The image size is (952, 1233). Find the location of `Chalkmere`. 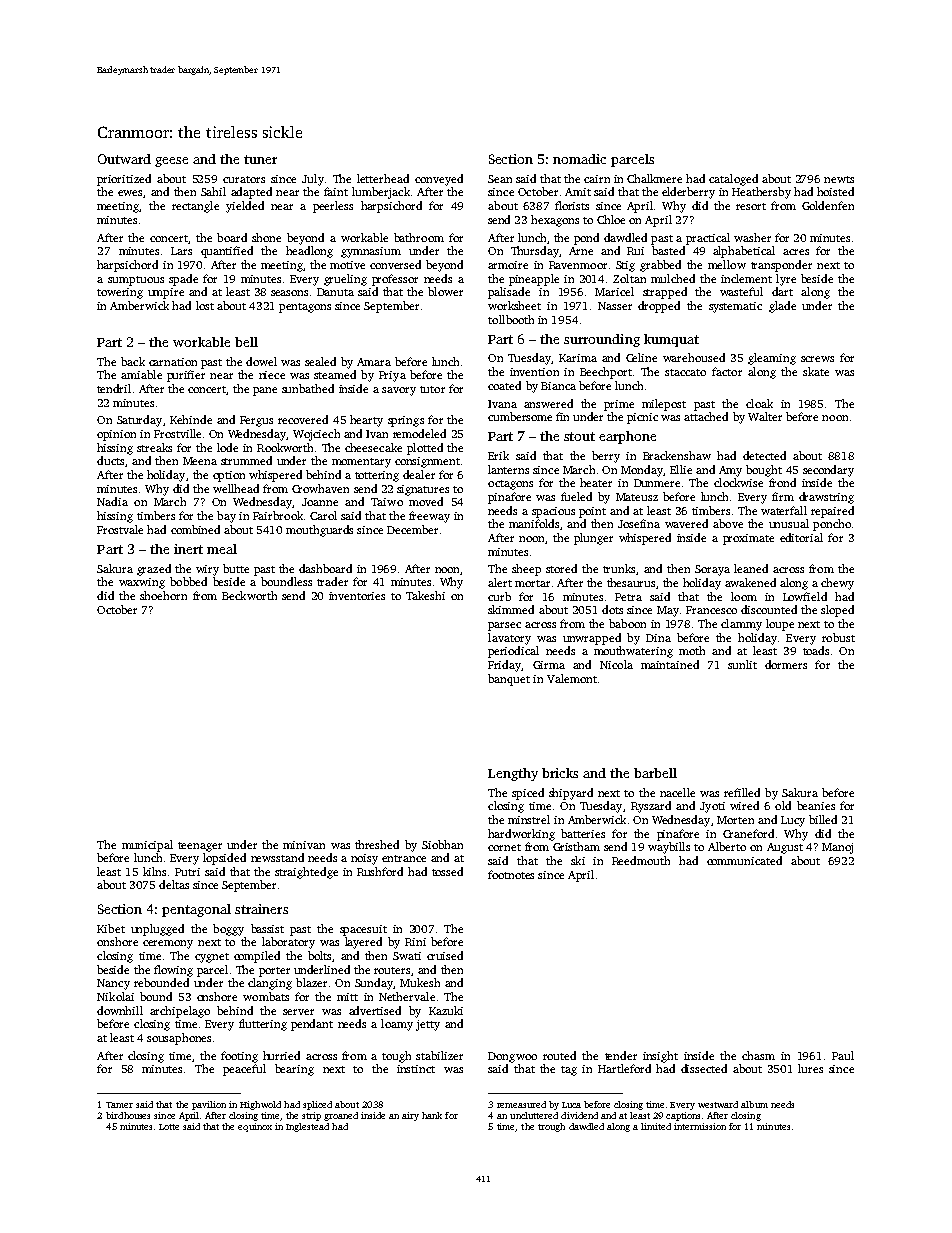

Chalkmere is located at coordinates (654, 178).
